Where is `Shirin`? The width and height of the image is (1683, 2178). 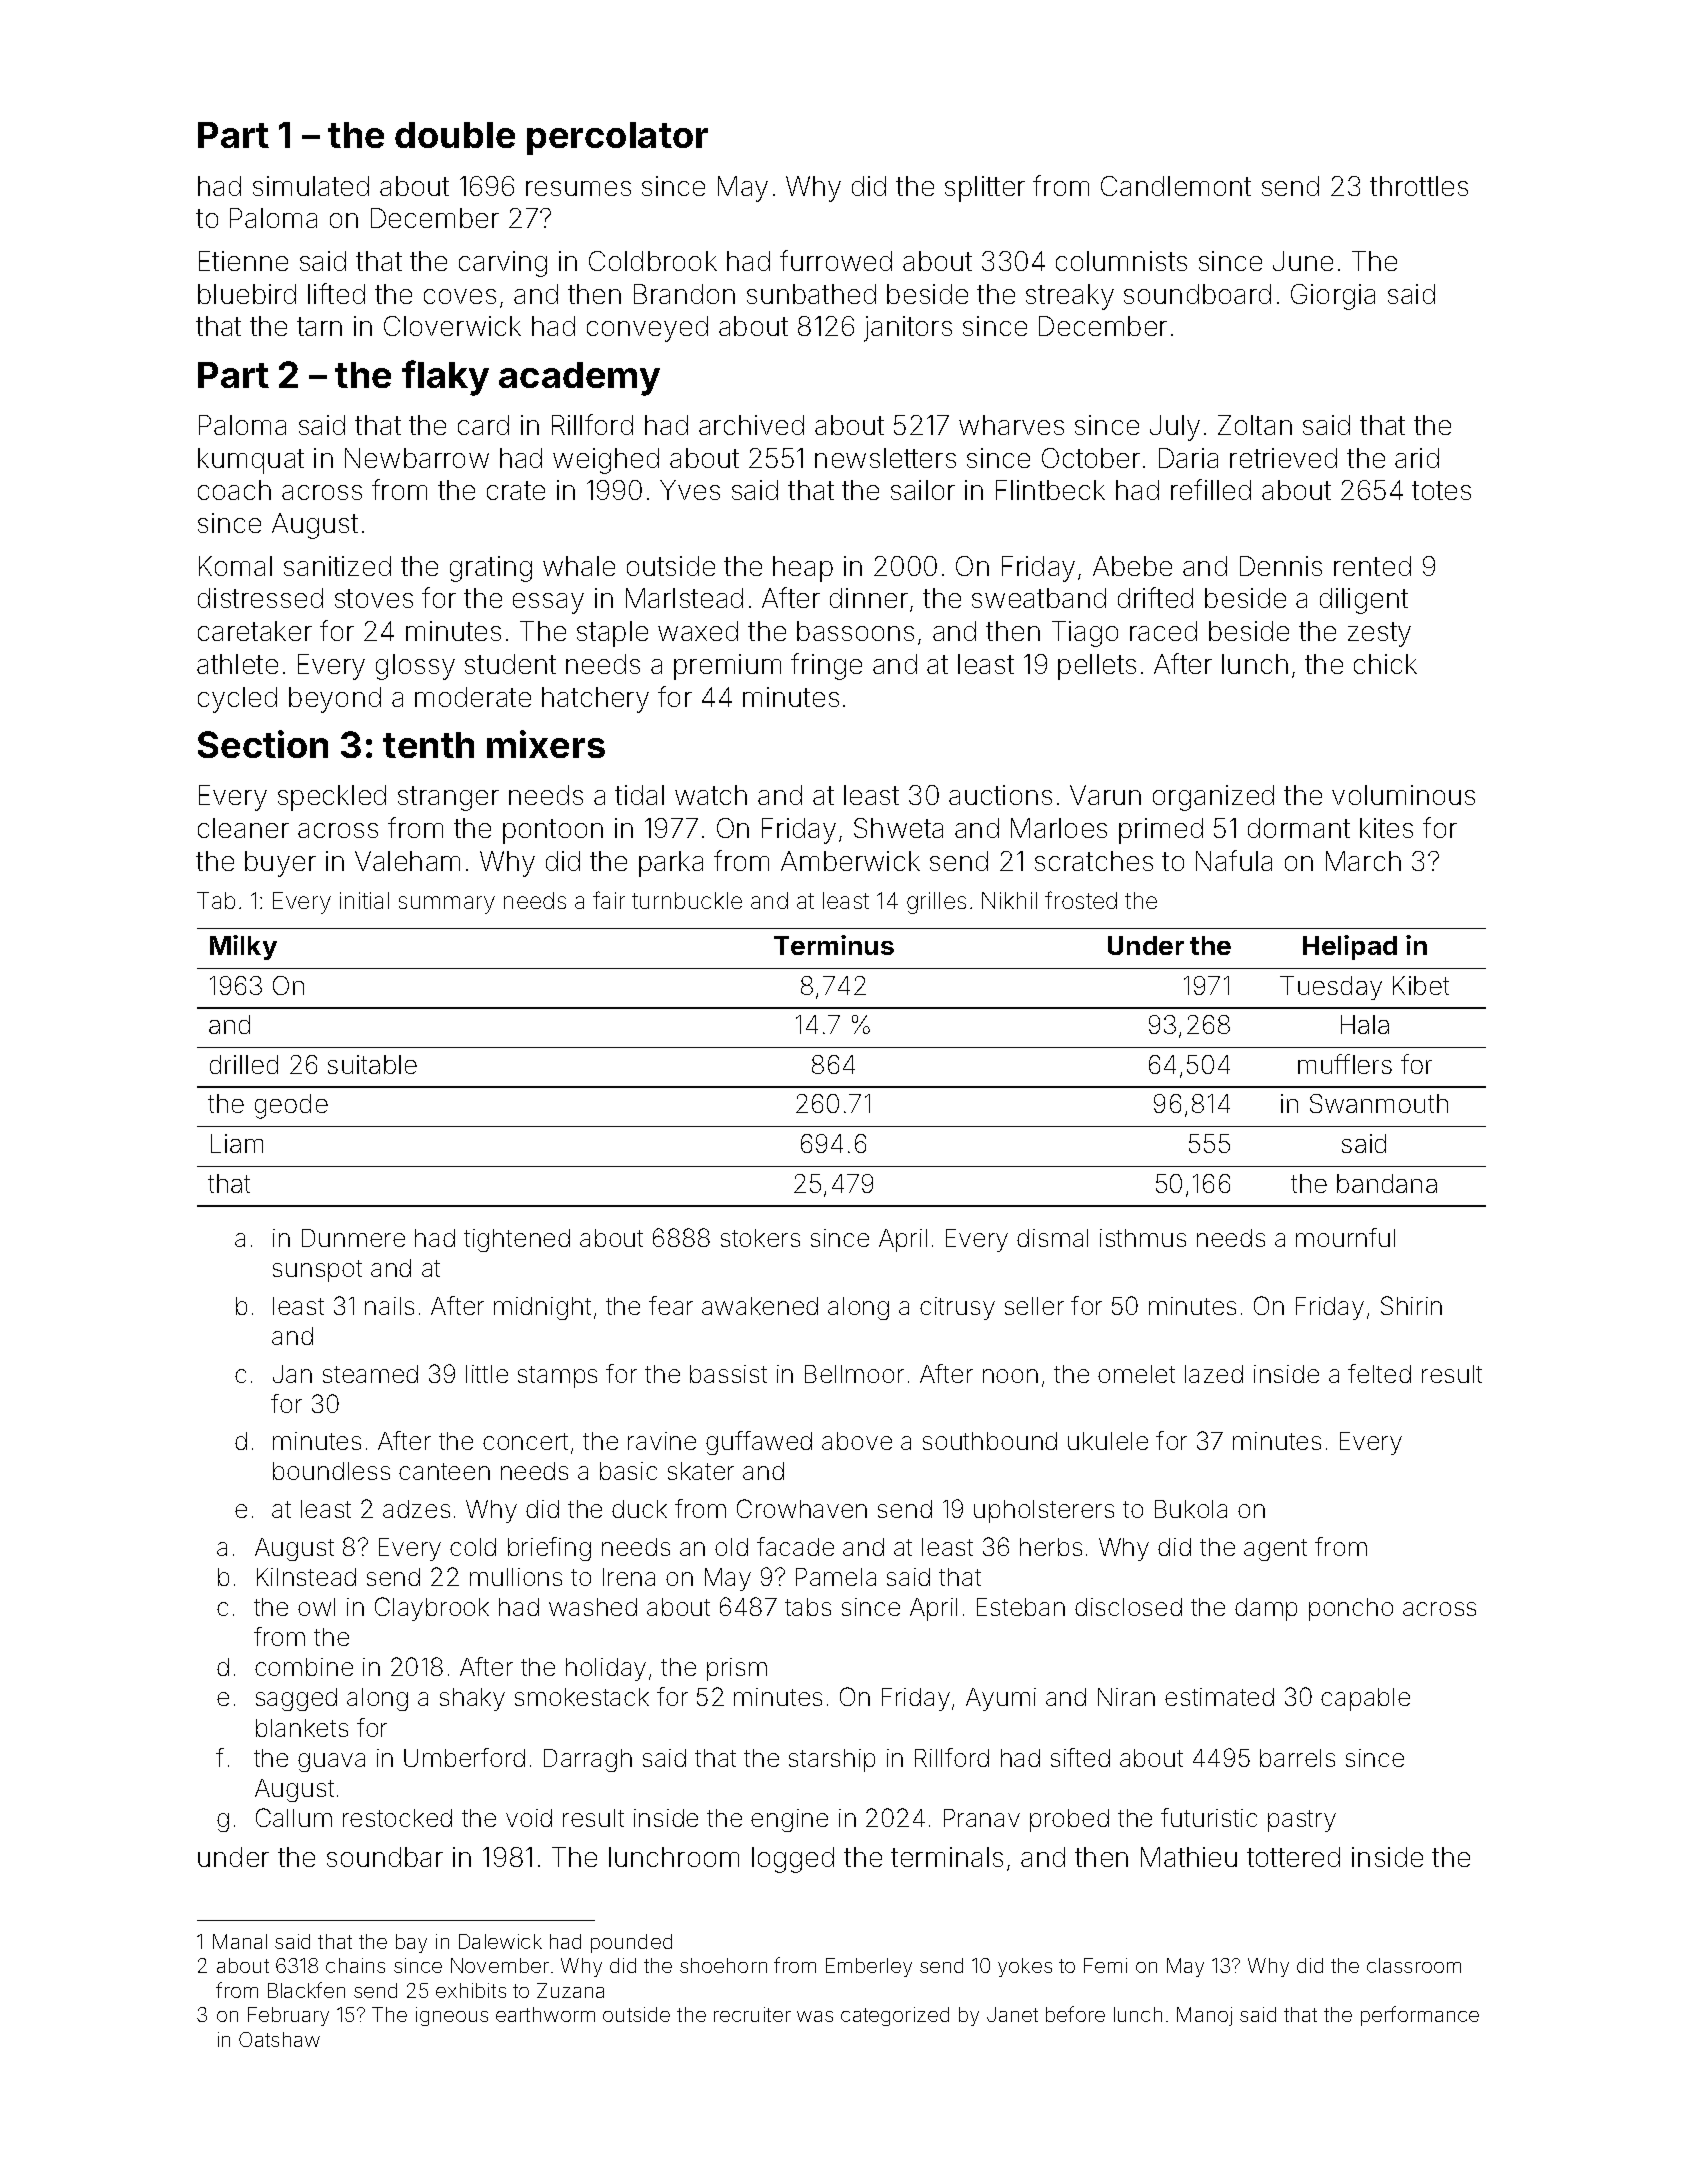
Shirin is located at coordinates (1411, 1305).
